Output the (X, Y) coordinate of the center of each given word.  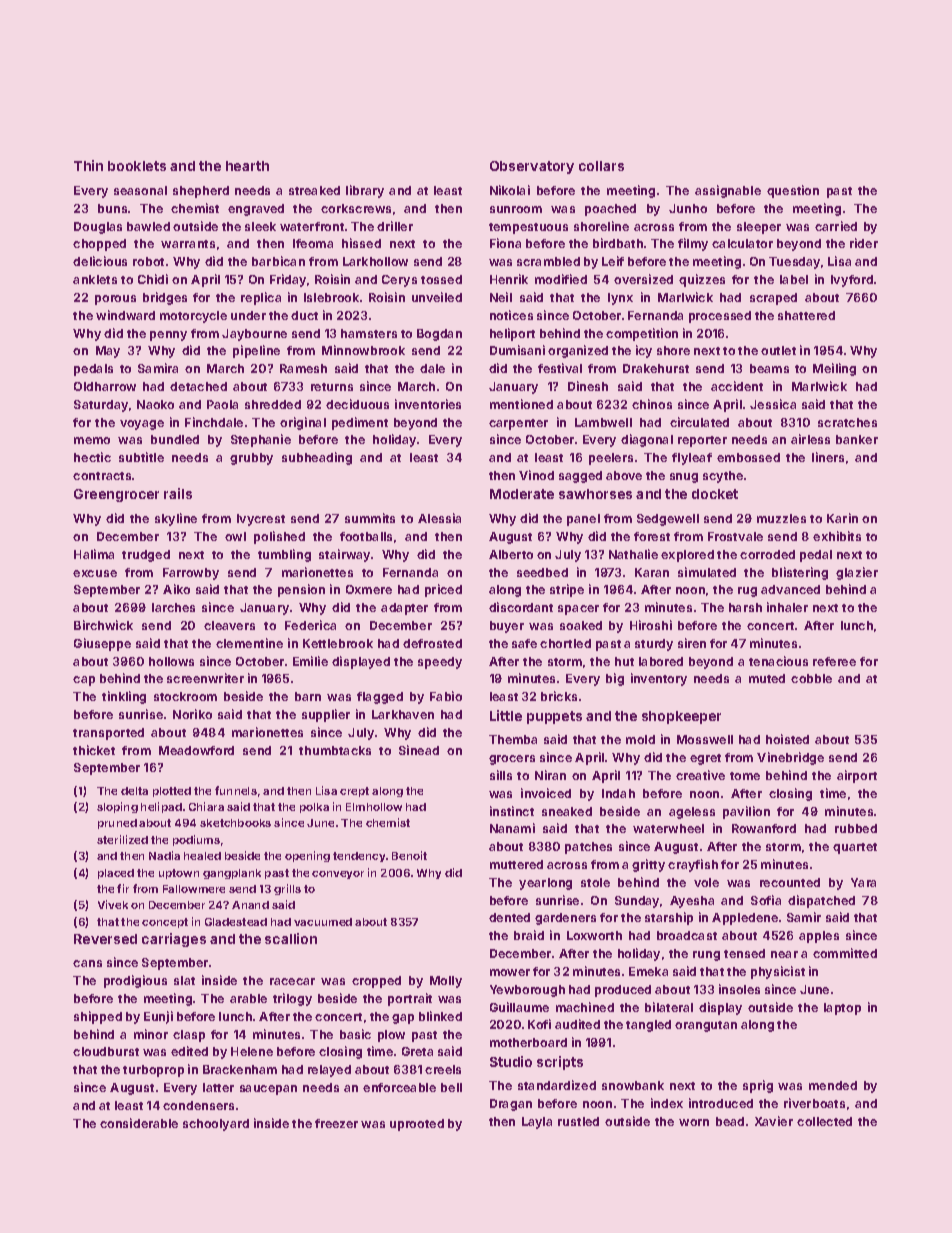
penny (168, 336)
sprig (758, 1086)
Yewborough (527, 991)
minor (151, 1034)
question (793, 191)
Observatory (532, 167)
